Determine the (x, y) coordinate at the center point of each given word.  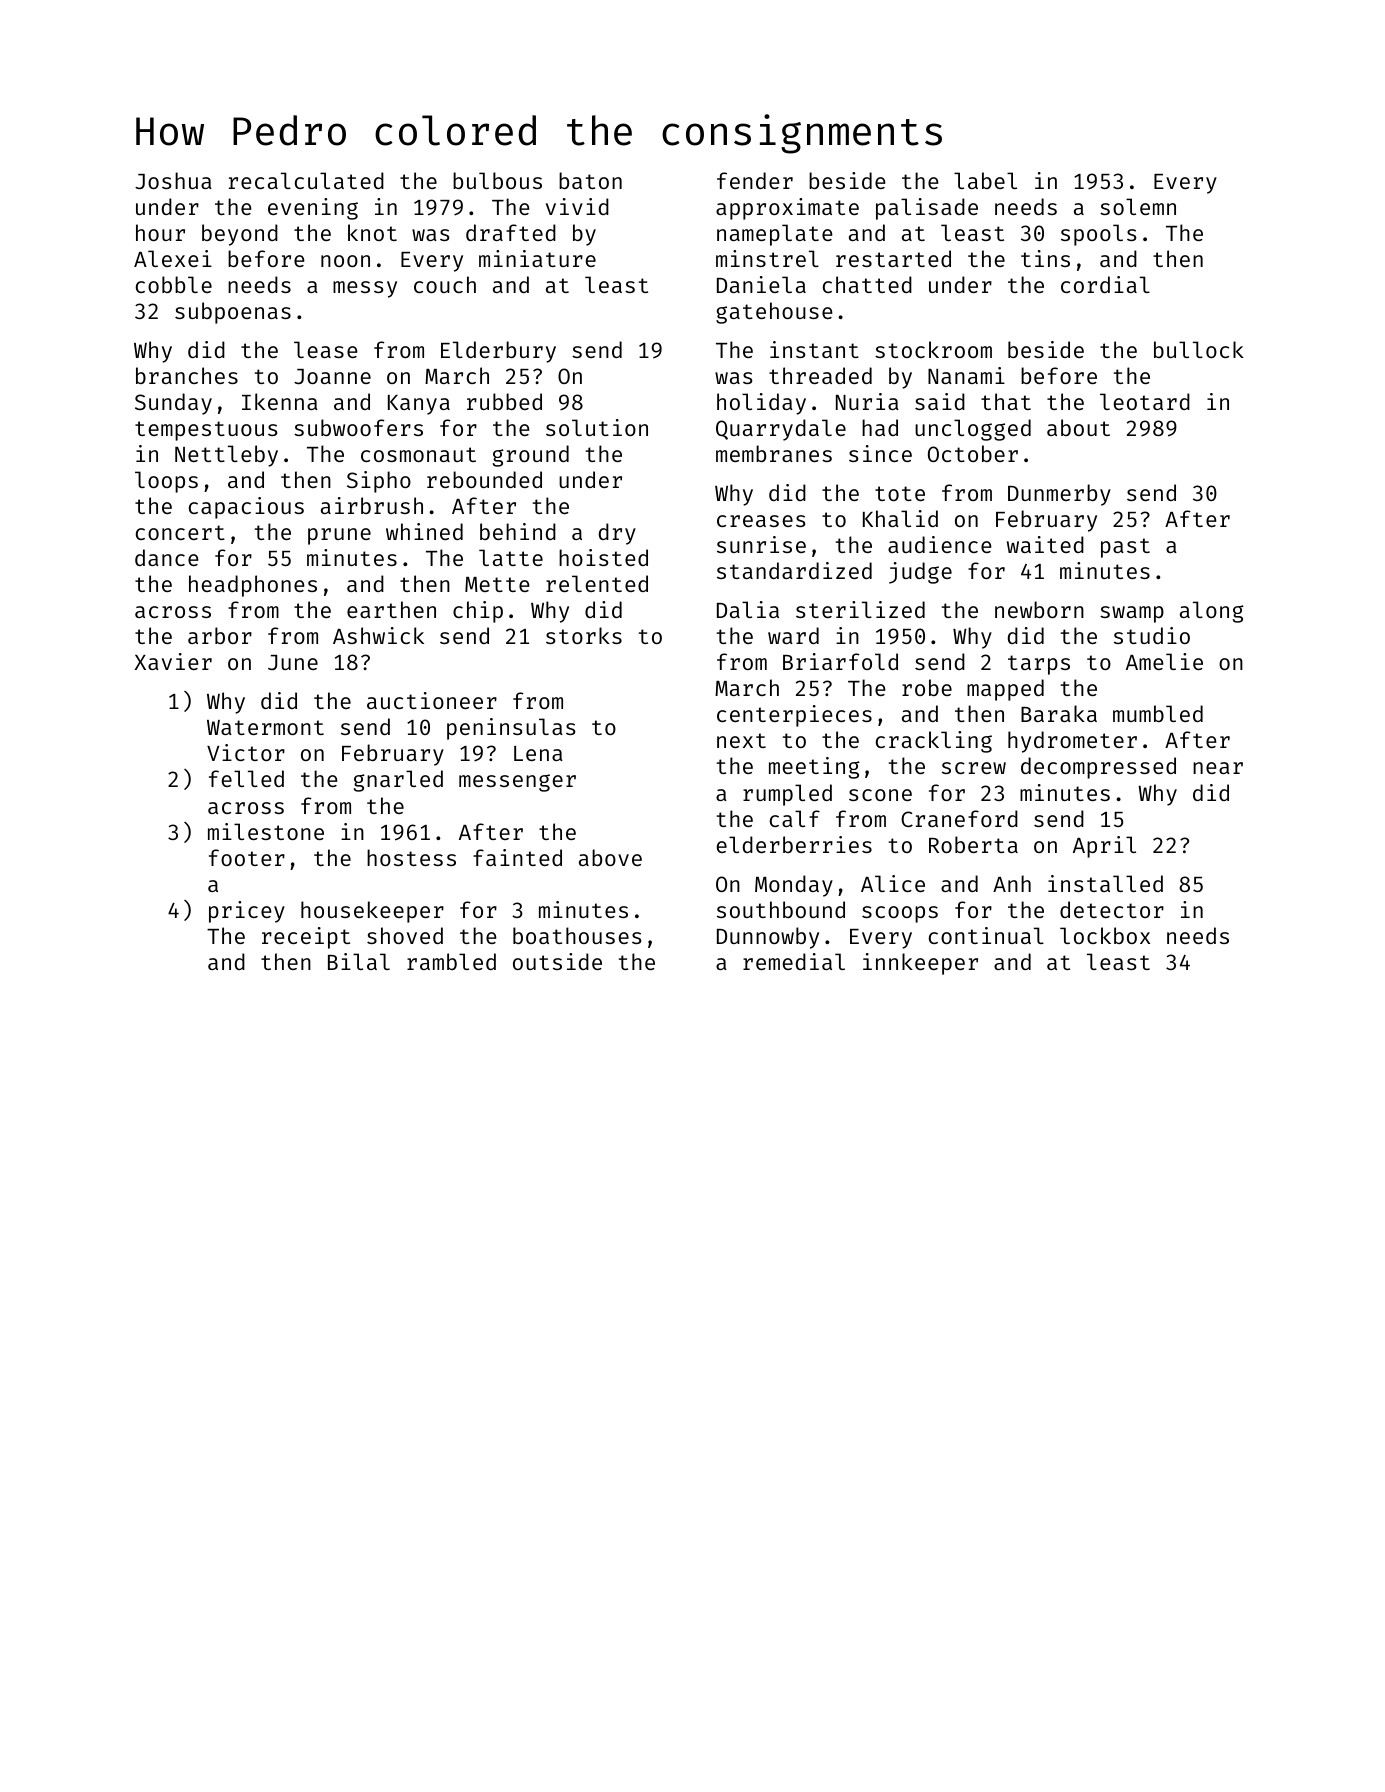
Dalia (748, 609)
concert (180, 532)
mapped (1005, 690)
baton (590, 180)
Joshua (173, 180)
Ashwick (378, 635)
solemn (1138, 206)
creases (761, 521)
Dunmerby (1059, 495)
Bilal (359, 961)
